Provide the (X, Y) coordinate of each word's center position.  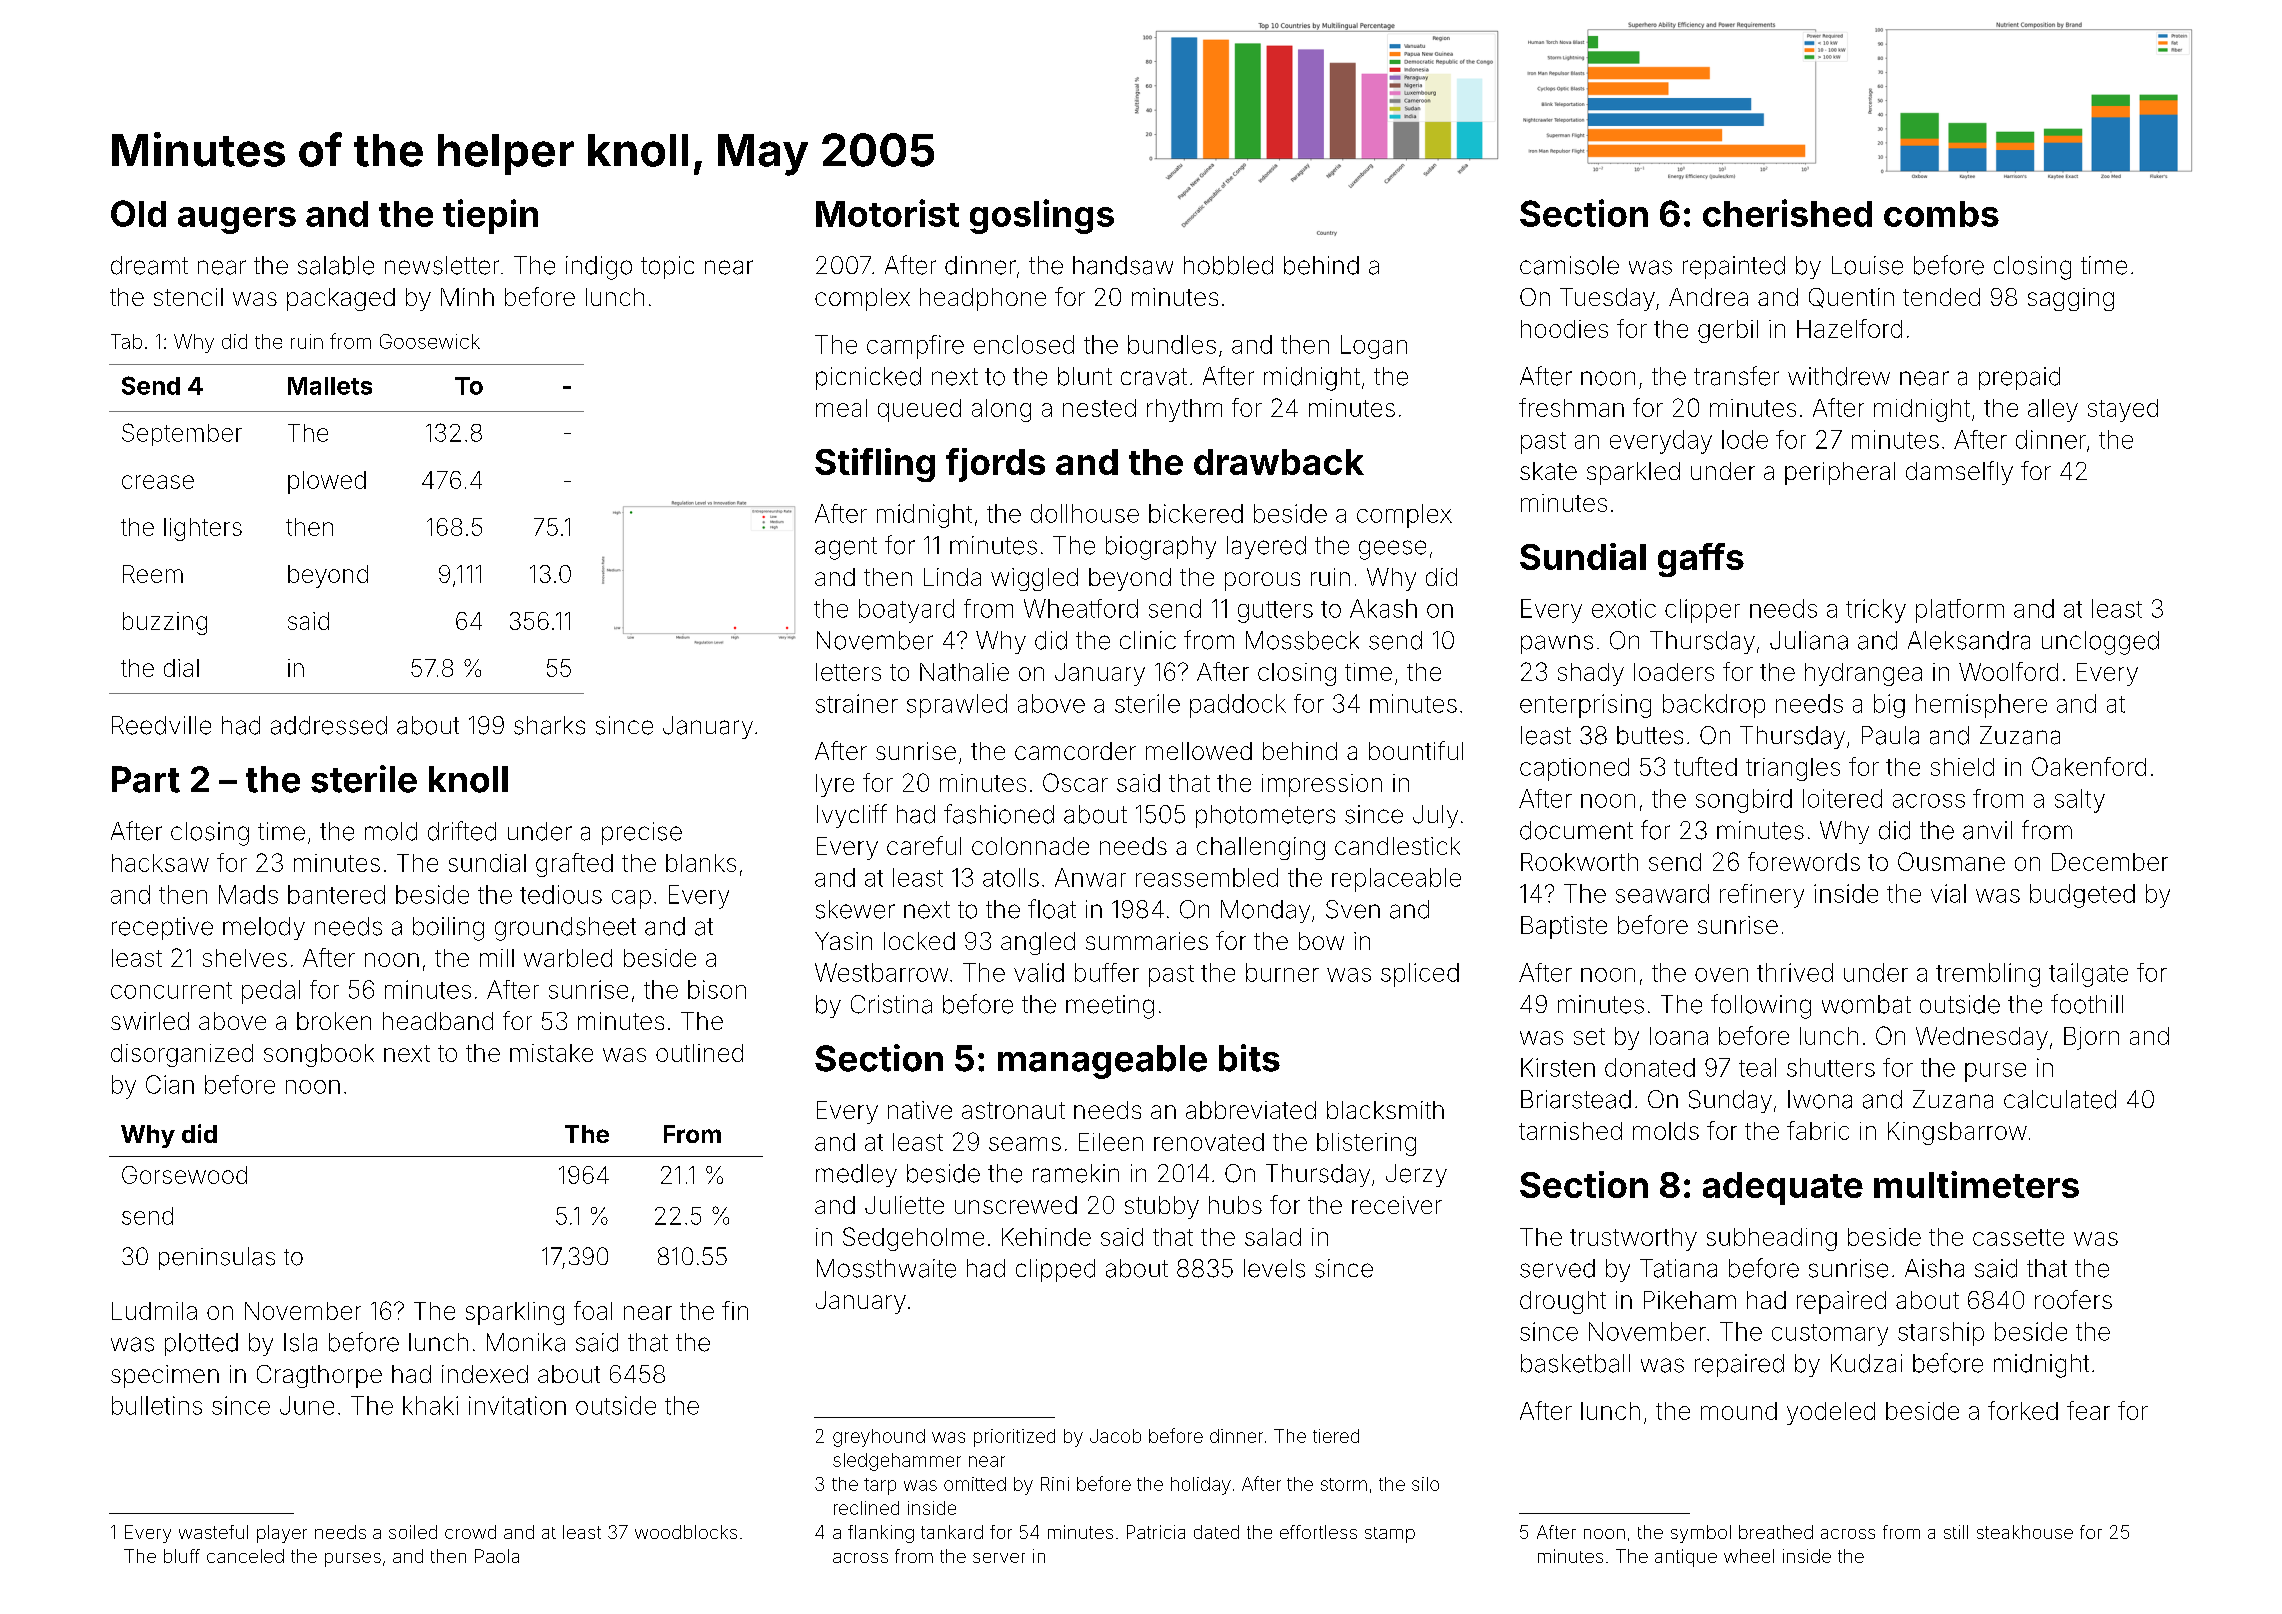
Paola (497, 1556)
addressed (329, 725)
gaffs (1701, 560)
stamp (1390, 1535)
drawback (1279, 462)
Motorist (887, 213)
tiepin (490, 216)
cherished (1787, 213)
